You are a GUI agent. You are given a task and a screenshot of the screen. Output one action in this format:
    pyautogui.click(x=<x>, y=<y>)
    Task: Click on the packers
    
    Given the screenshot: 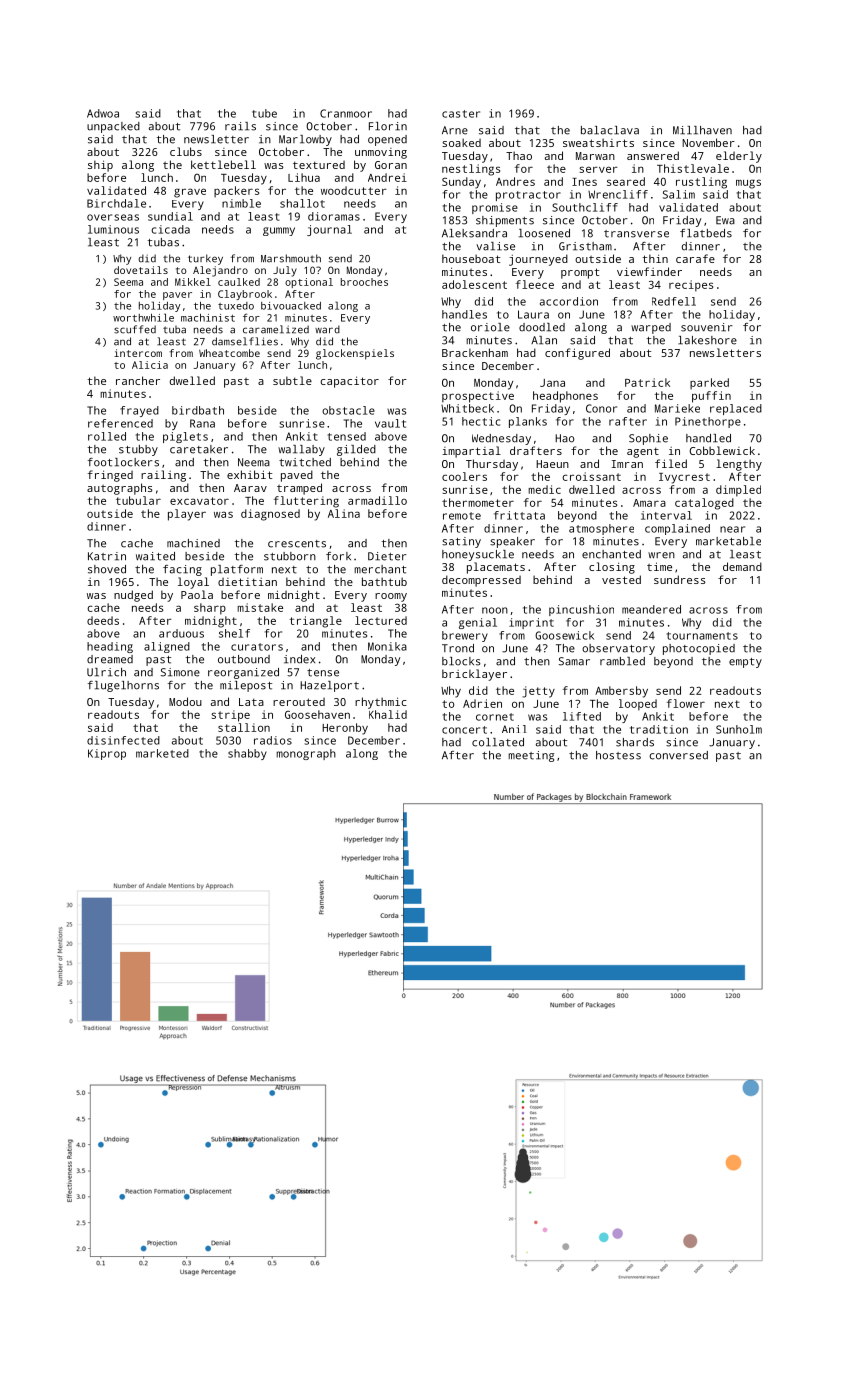 What is the action you would take?
    pyautogui.click(x=236, y=192)
